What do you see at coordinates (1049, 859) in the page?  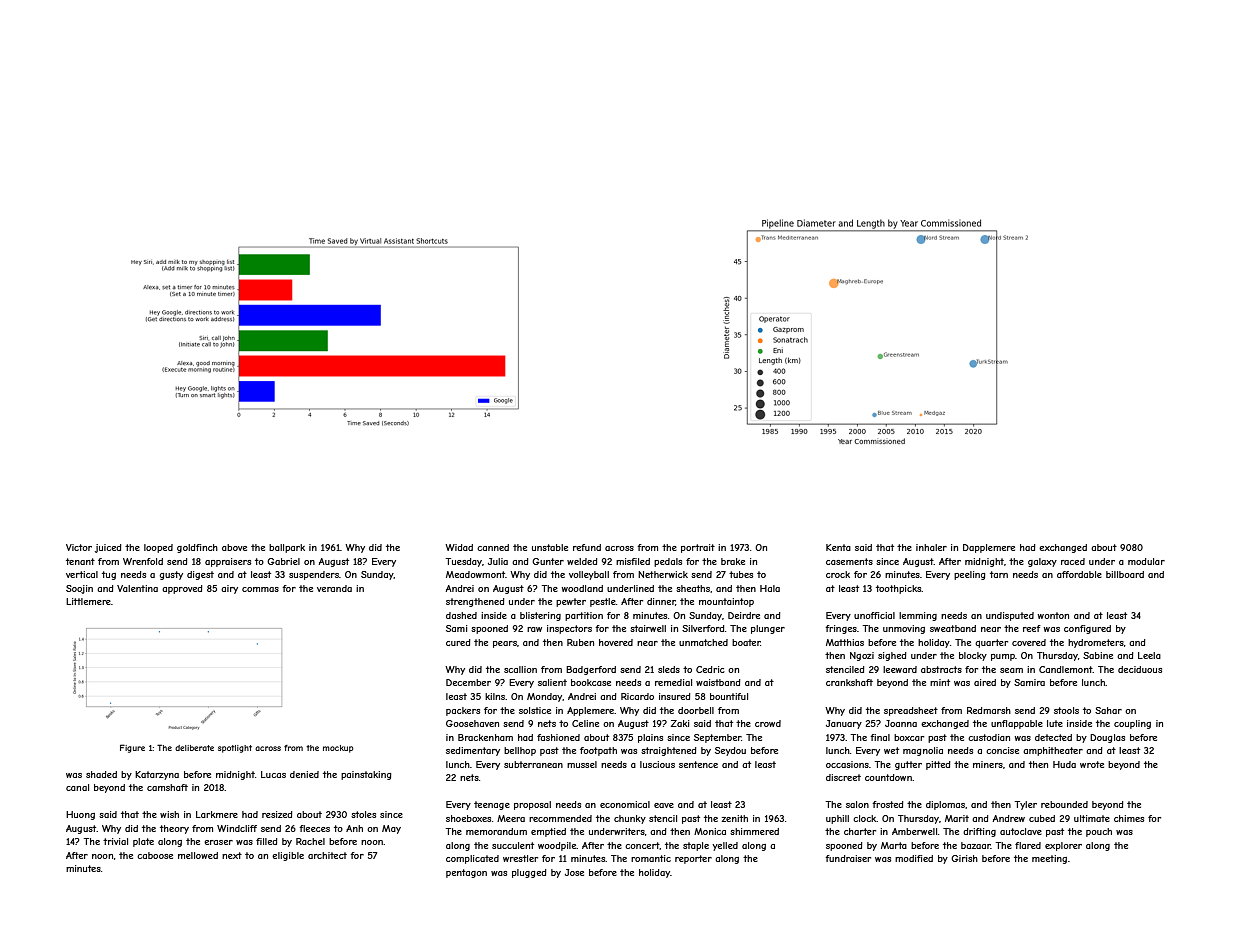 I see `meeting` at bounding box center [1049, 859].
